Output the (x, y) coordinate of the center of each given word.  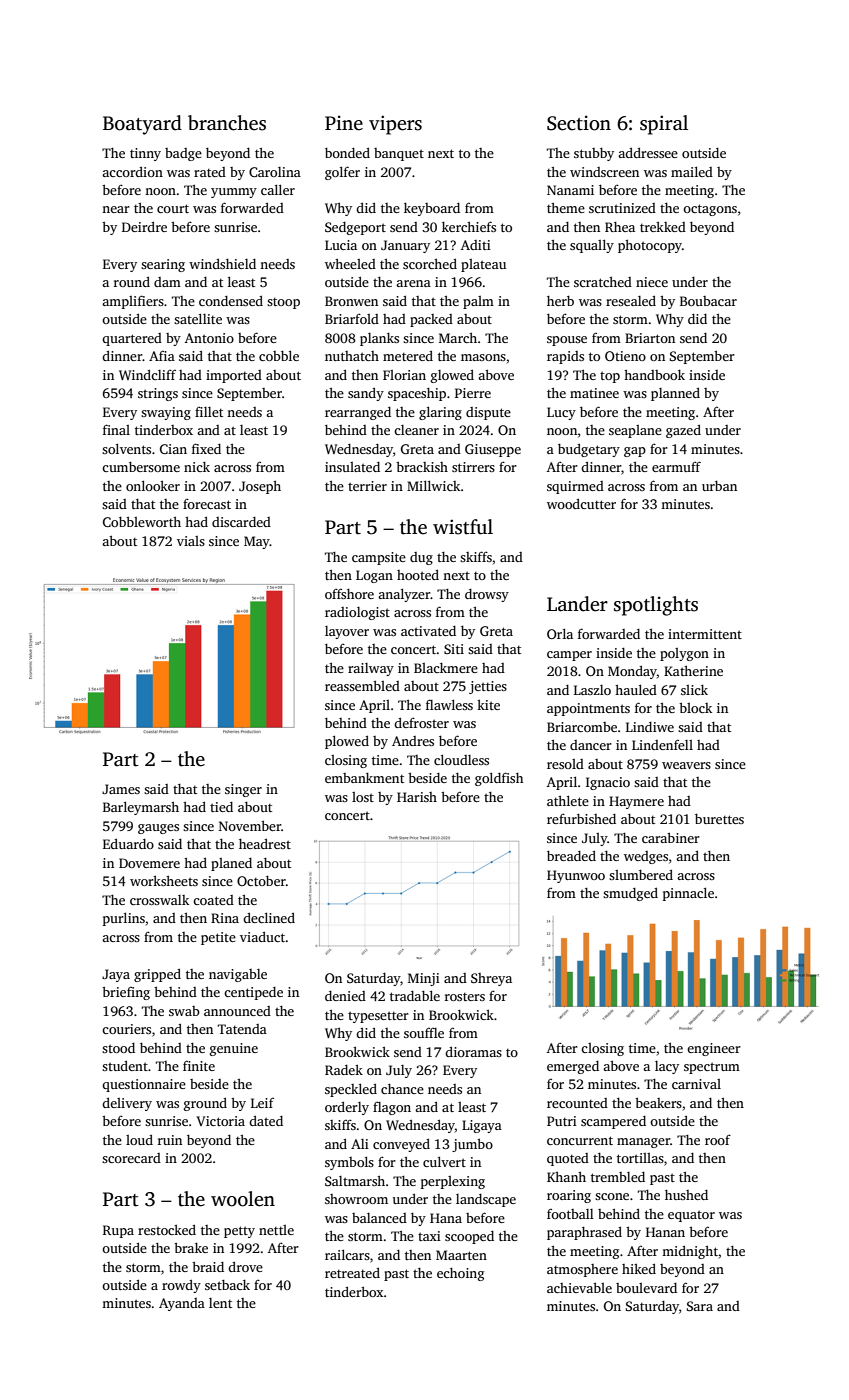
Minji (424, 979)
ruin (170, 1140)
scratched (603, 282)
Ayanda (182, 1304)
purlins (124, 919)
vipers (395, 125)
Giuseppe (493, 450)
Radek (344, 1069)
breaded (571, 855)
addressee (648, 152)
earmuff (676, 466)
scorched (430, 263)
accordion (132, 171)
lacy (667, 1067)
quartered (132, 339)
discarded (241, 522)
